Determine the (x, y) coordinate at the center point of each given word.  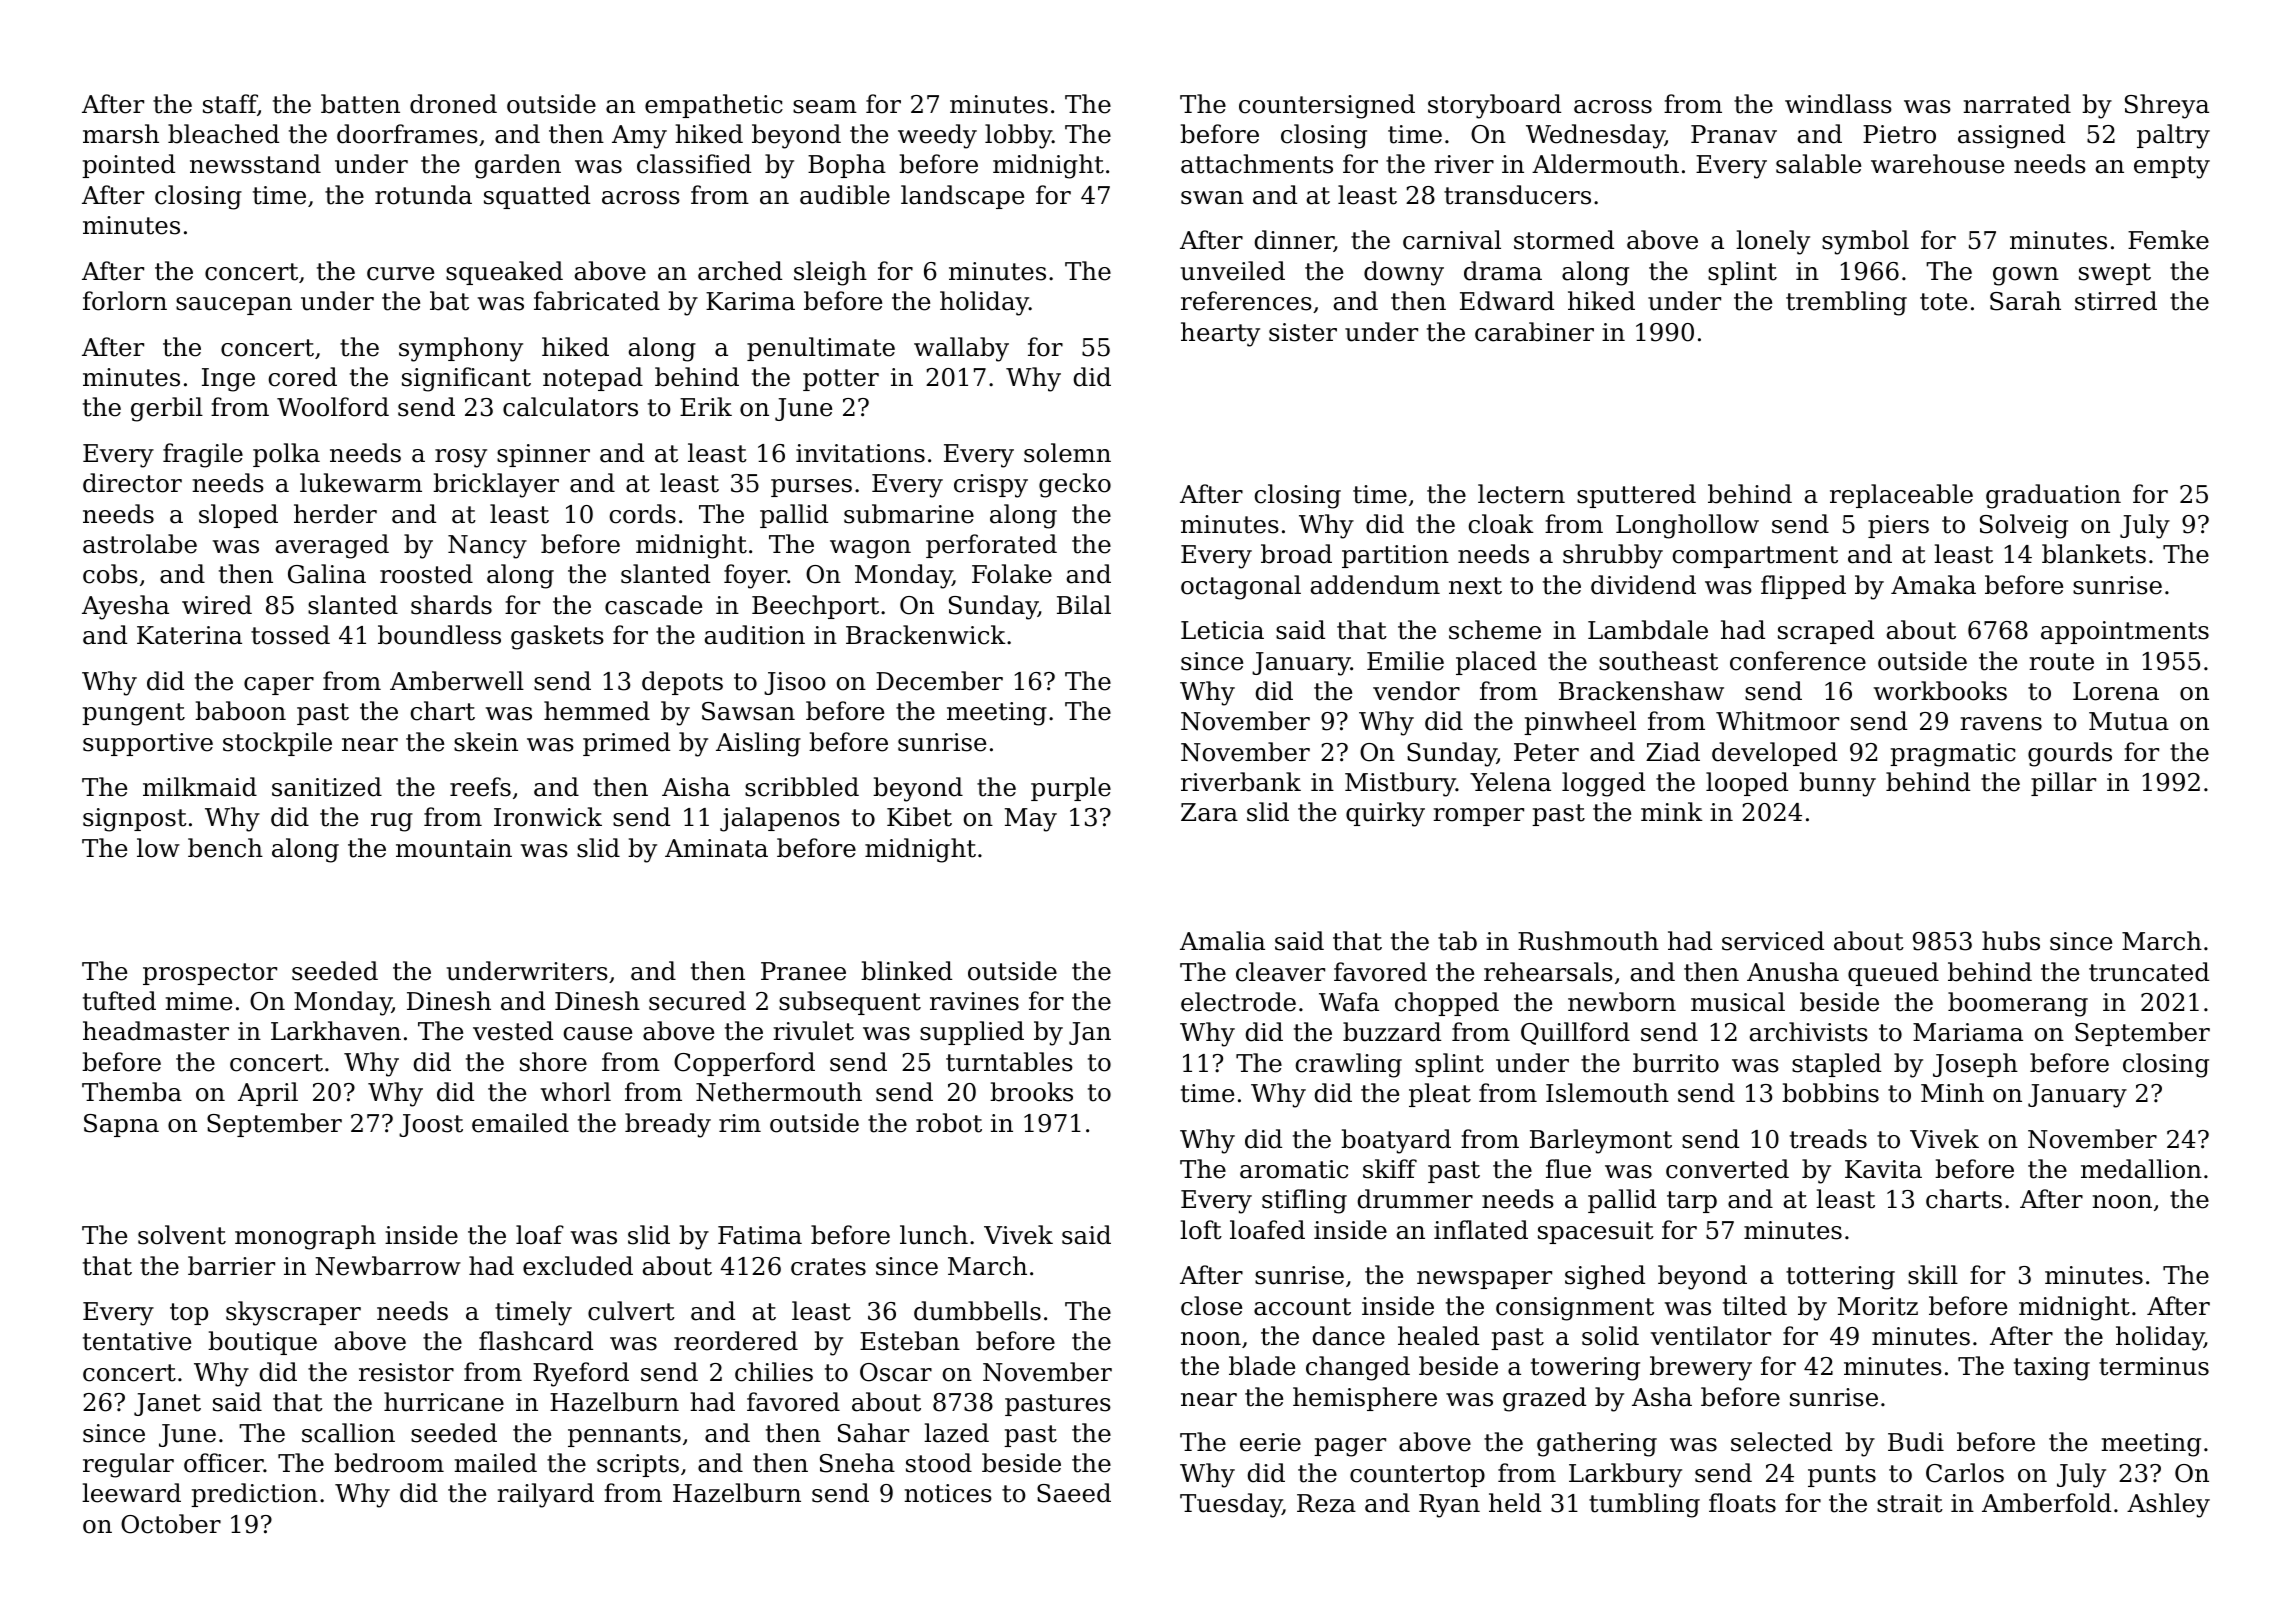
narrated (2017, 104)
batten (360, 104)
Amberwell (457, 681)
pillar (2063, 784)
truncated (2149, 972)
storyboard (1494, 106)
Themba (132, 1092)
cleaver (1280, 972)
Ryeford (581, 1374)
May (1031, 820)
